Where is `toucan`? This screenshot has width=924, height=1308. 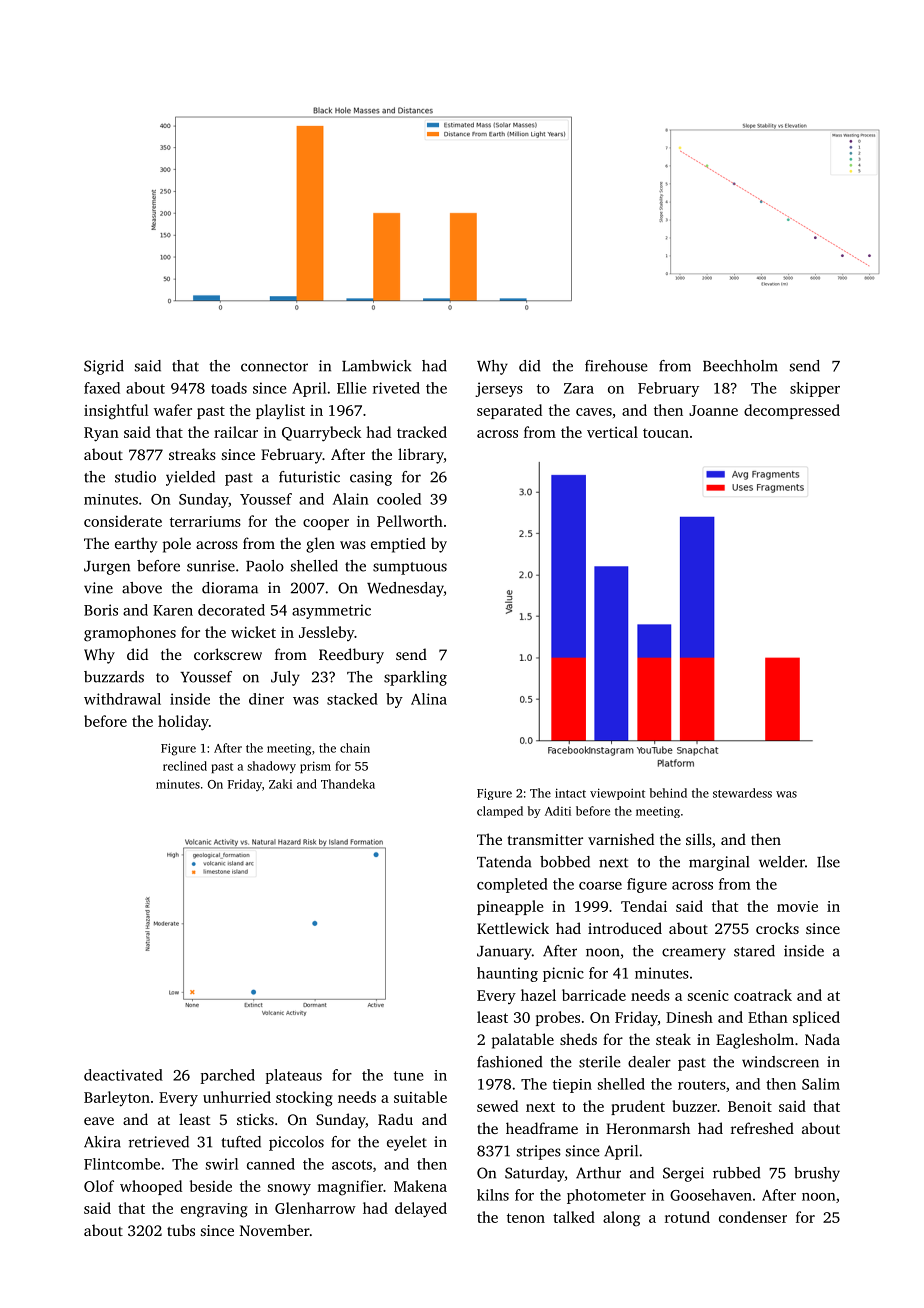 toucan is located at coordinates (666, 433).
